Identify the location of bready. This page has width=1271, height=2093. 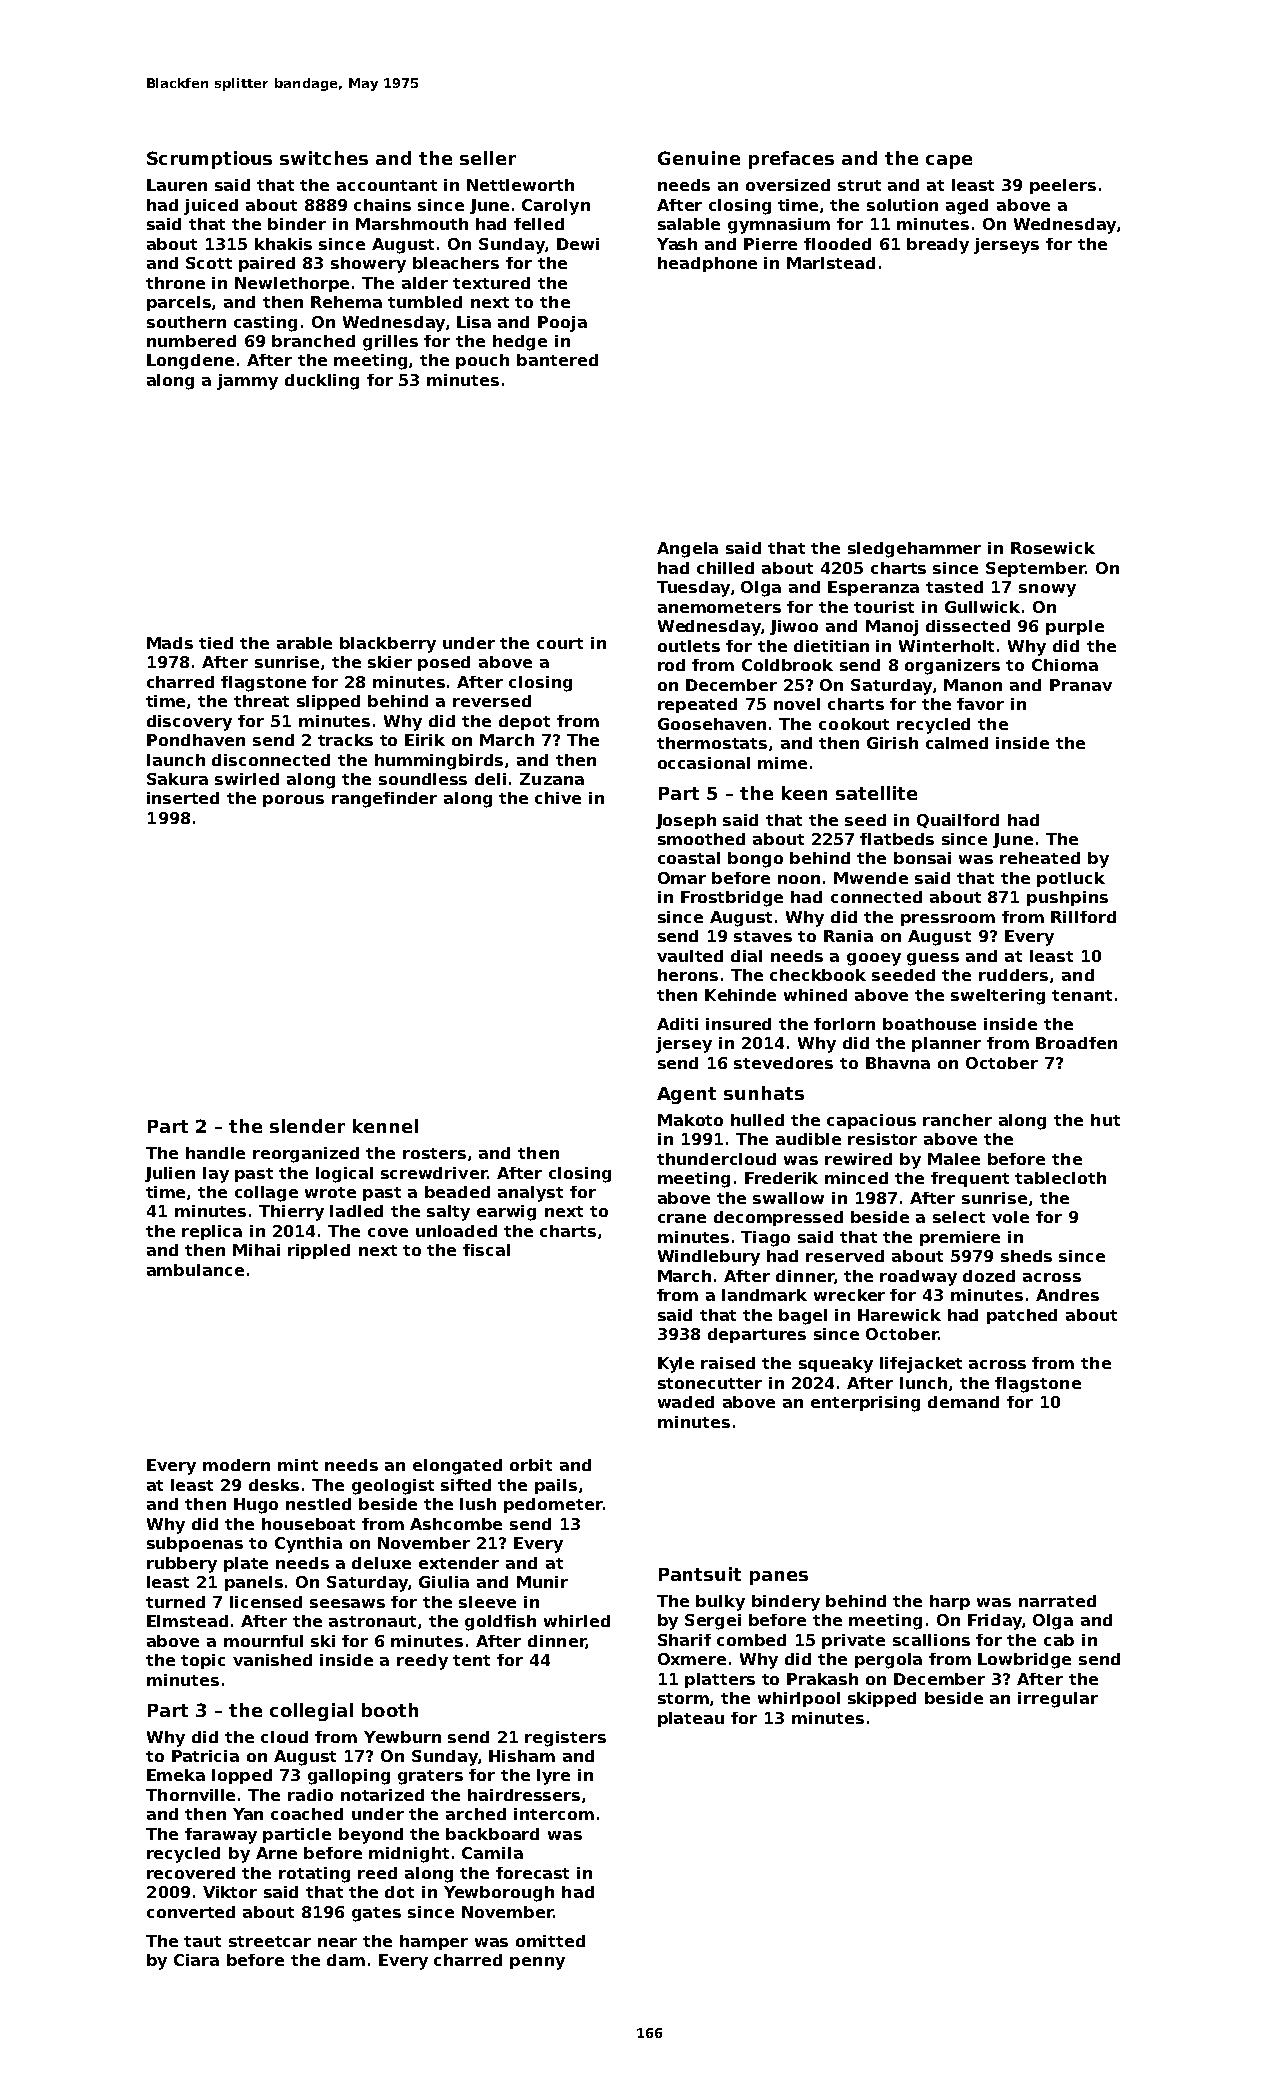
(938, 246).
